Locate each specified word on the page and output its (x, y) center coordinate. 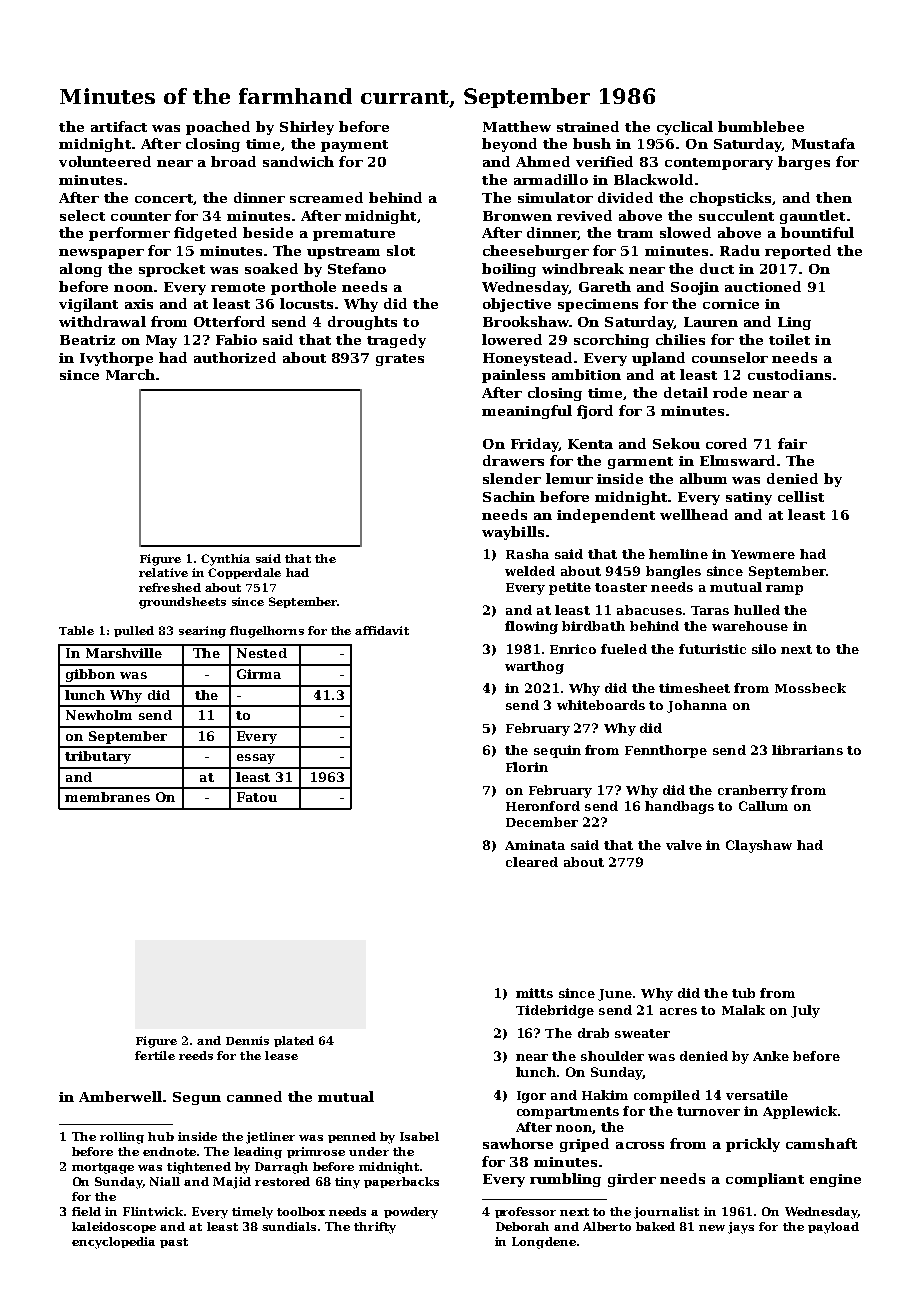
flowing (531, 627)
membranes (107, 797)
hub (161, 1136)
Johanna (697, 706)
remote (238, 287)
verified (604, 161)
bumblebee (761, 126)
